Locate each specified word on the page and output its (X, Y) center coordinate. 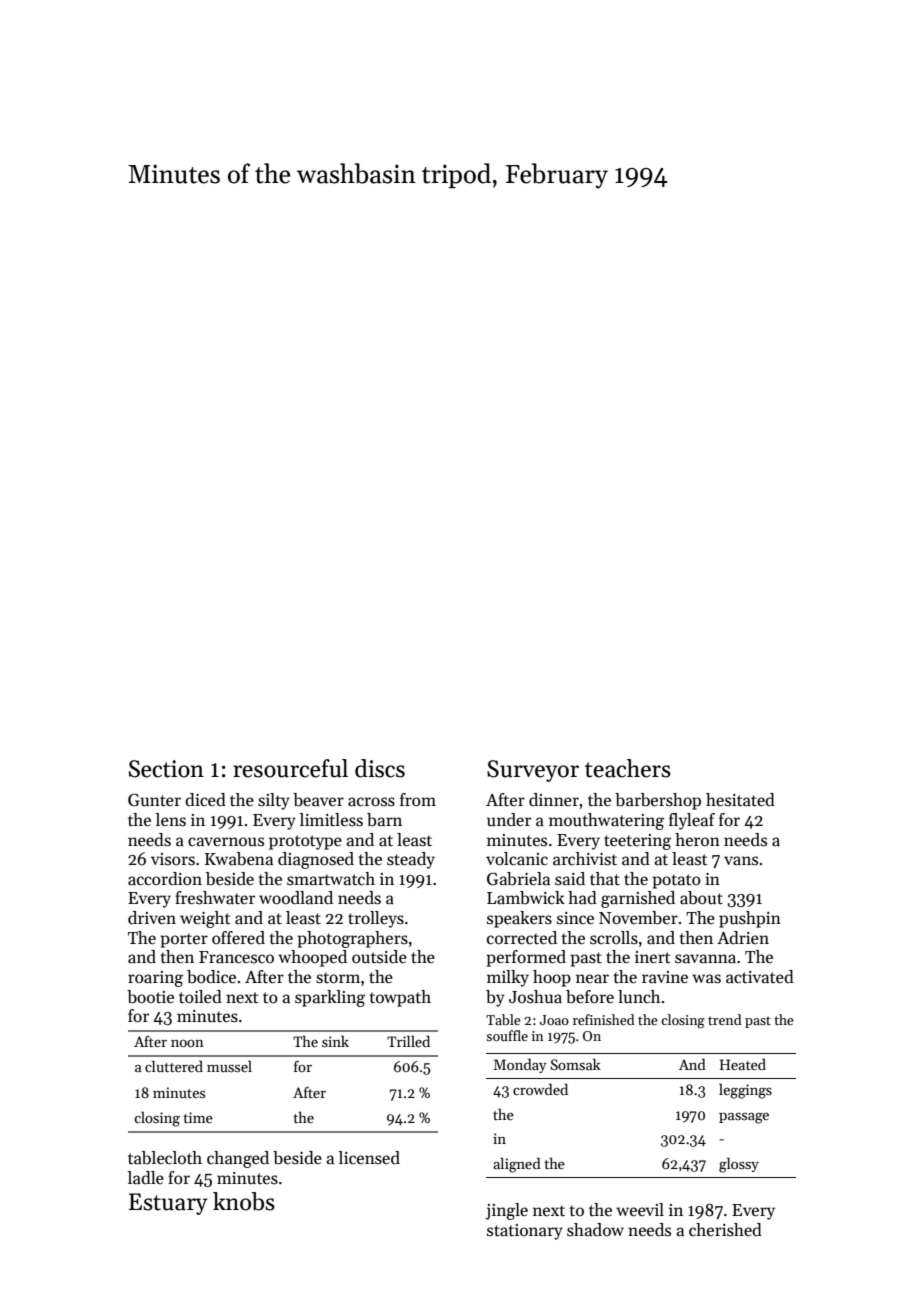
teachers (628, 768)
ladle (146, 1178)
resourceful (290, 768)
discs (380, 768)
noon (187, 1043)
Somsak (576, 1064)
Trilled (408, 1041)
